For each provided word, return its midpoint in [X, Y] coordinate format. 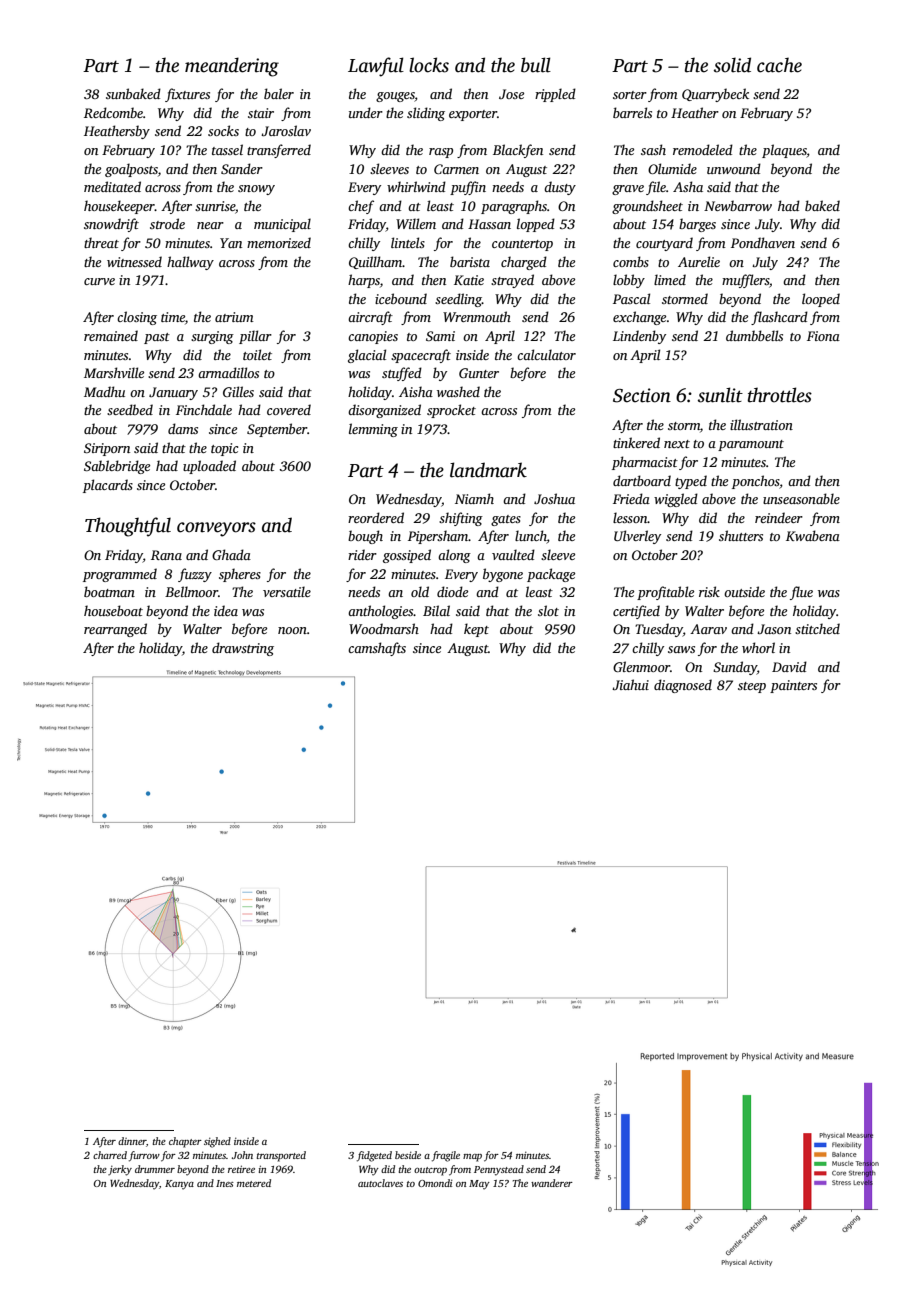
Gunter [479, 373]
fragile [446, 1156]
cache [779, 65]
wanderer [552, 1183]
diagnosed [683, 686]
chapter [185, 1142]
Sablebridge [117, 467]
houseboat [113, 610]
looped [821, 300]
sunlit [720, 395]
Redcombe [113, 112]
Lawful [376, 67]
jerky [120, 1170]
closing [137, 318]
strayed [512, 281]
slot [548, 610]
